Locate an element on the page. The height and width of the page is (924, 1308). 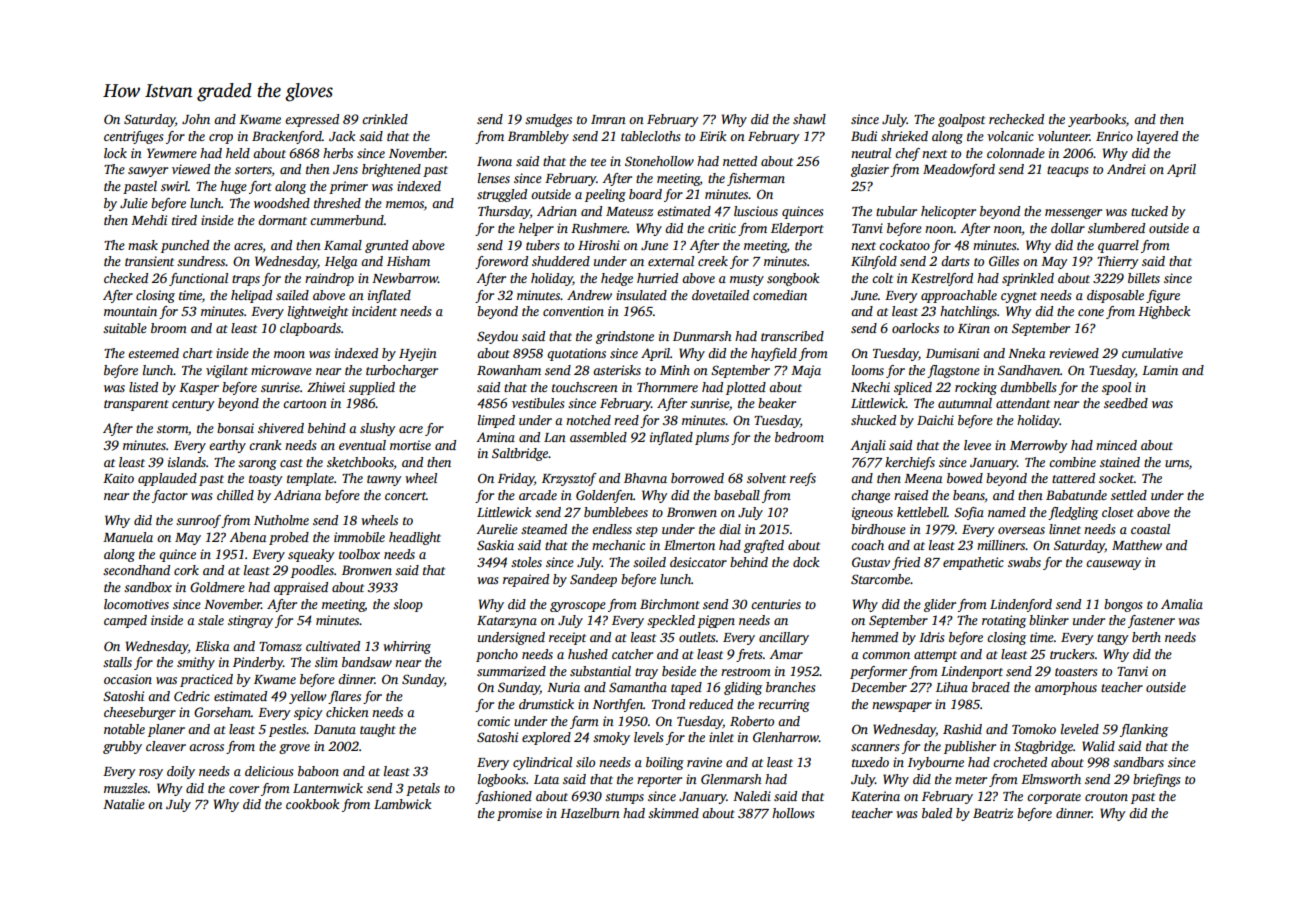
limped is located at coordinates (496, 421).
